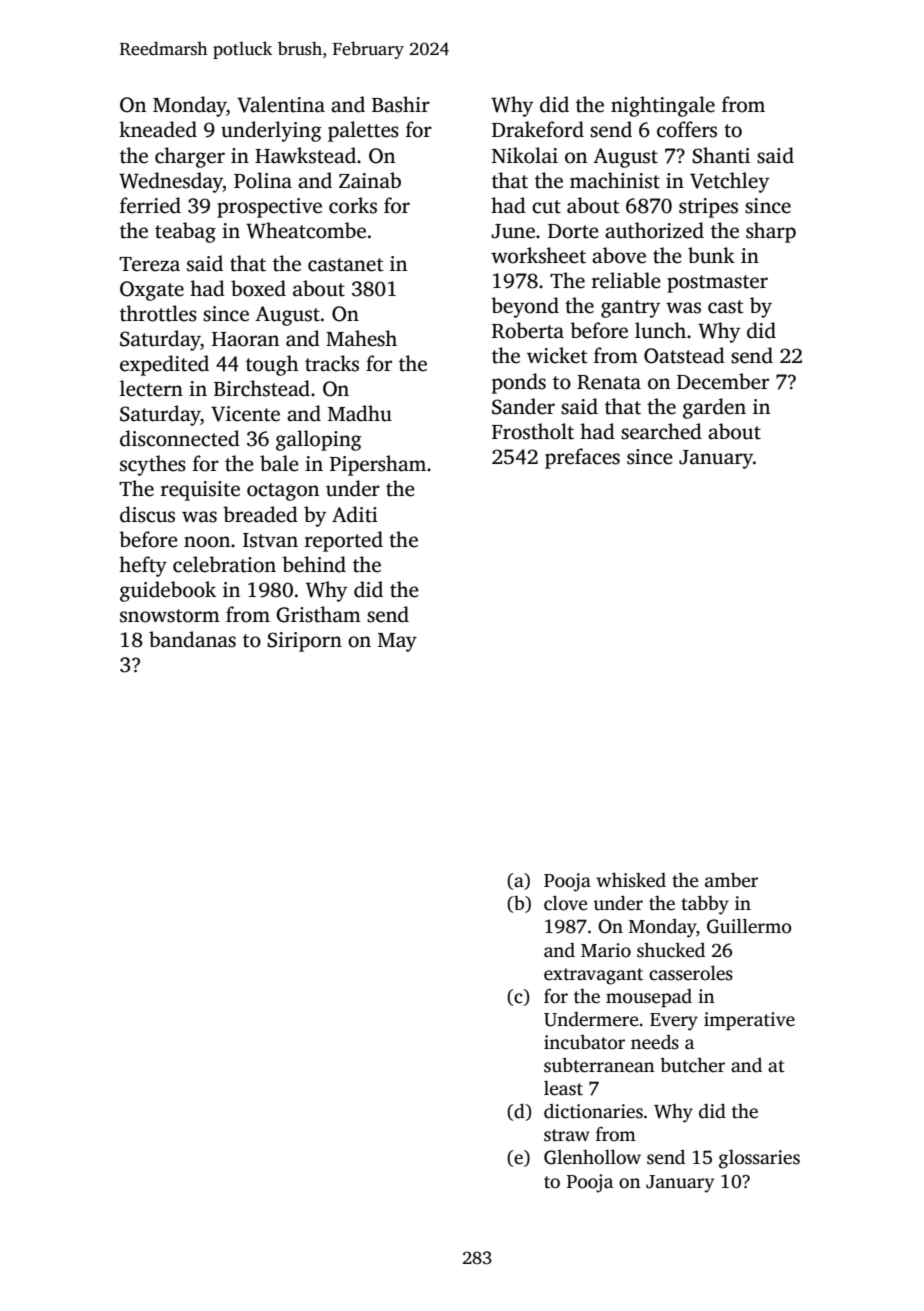  What do you see at coordinates (344, 541) in the image?
I see `reported` at bounding box center [344, 541].
